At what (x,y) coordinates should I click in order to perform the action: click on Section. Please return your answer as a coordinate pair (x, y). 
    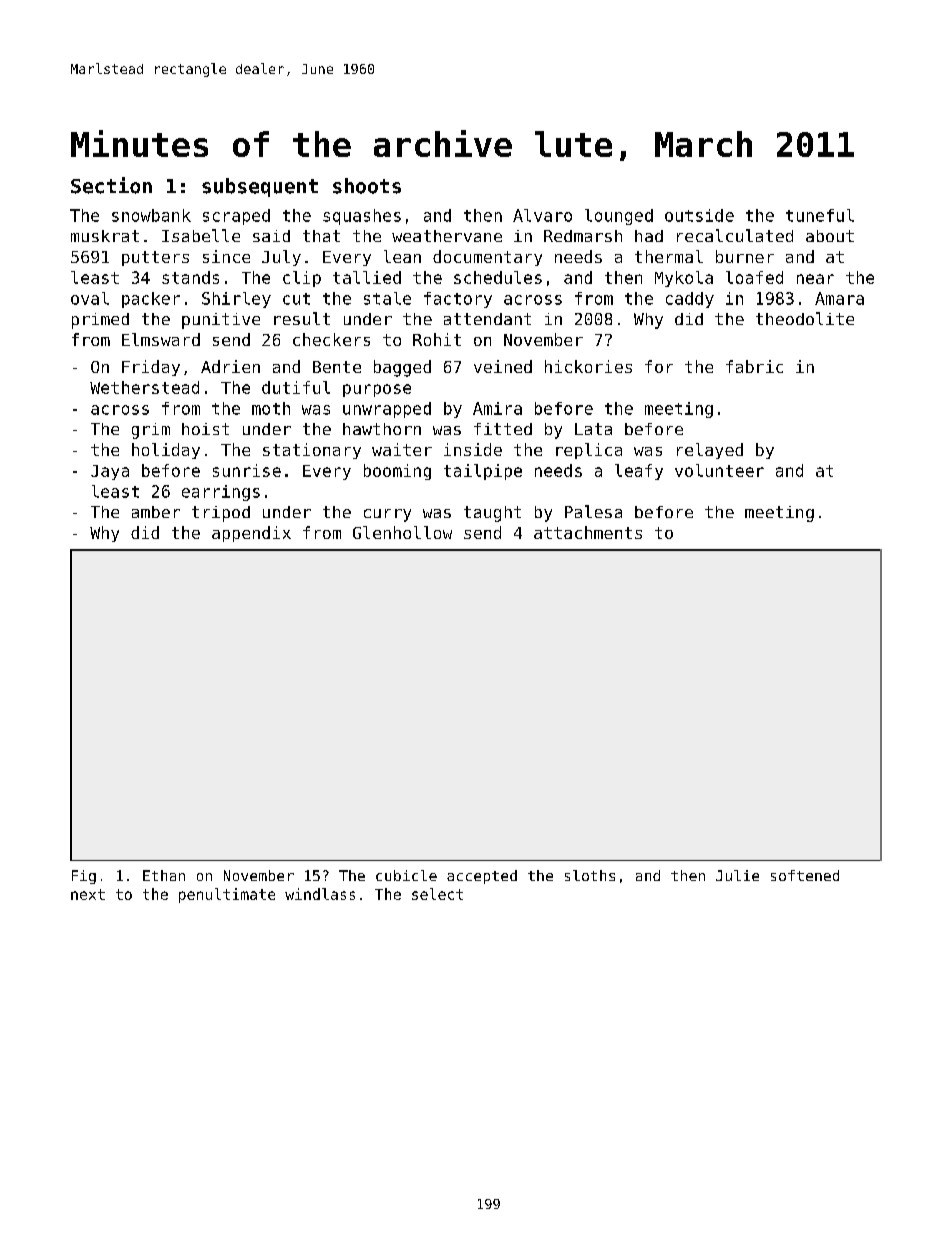
    Looking at the image, I should click on (111, 185).
